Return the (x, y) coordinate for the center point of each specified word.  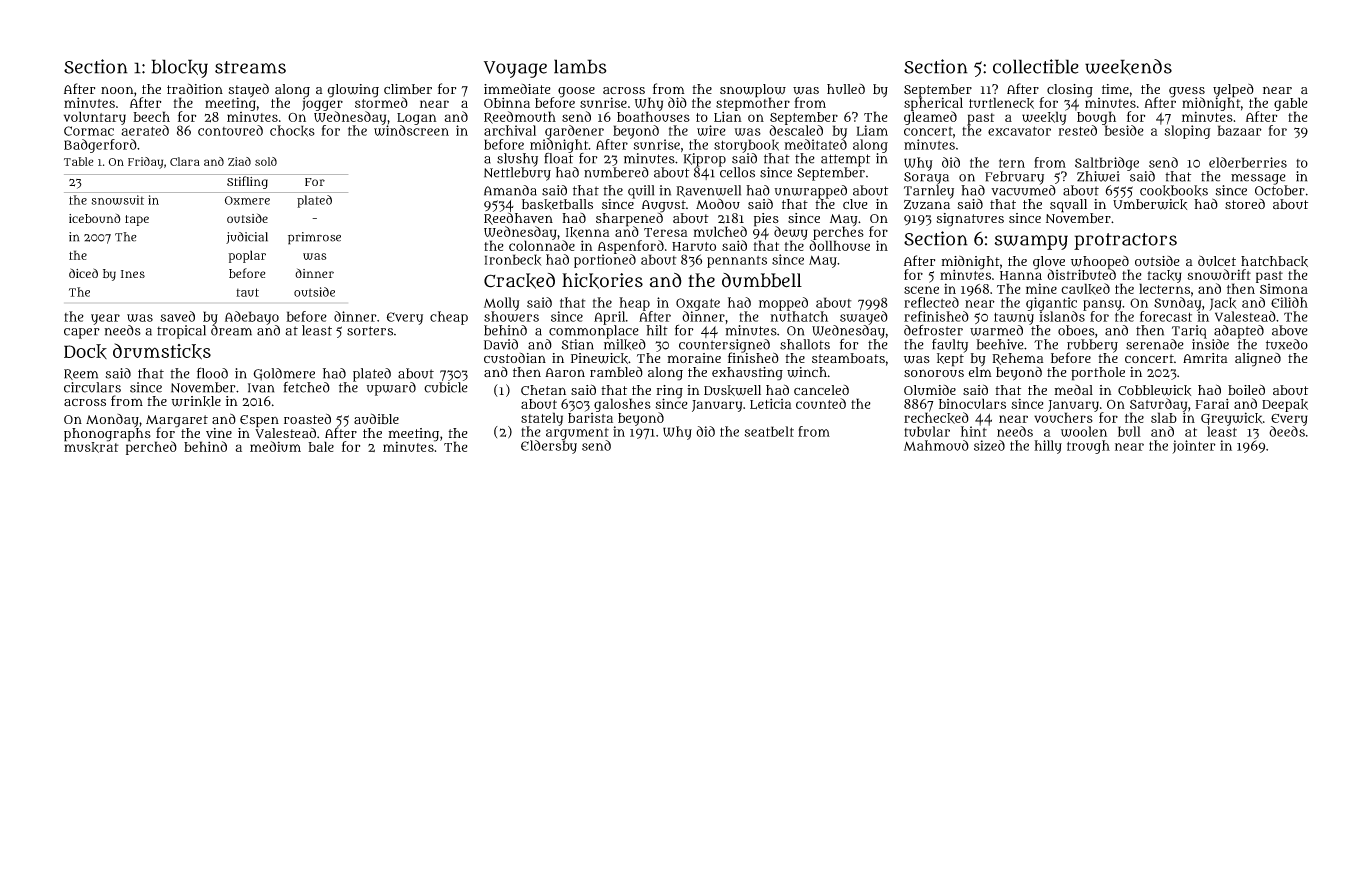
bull (1129, 431)
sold (266, 161)
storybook (746, 146)
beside (1124, 130)
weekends (1128, 67)
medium (275, 446)
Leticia (771, 403)
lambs (580, 66)
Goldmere (284, 374)
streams (250, 67)
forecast (1166, 316)
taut (247, 292)
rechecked (936, 418)
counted (821, 403)
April (609, 318)
